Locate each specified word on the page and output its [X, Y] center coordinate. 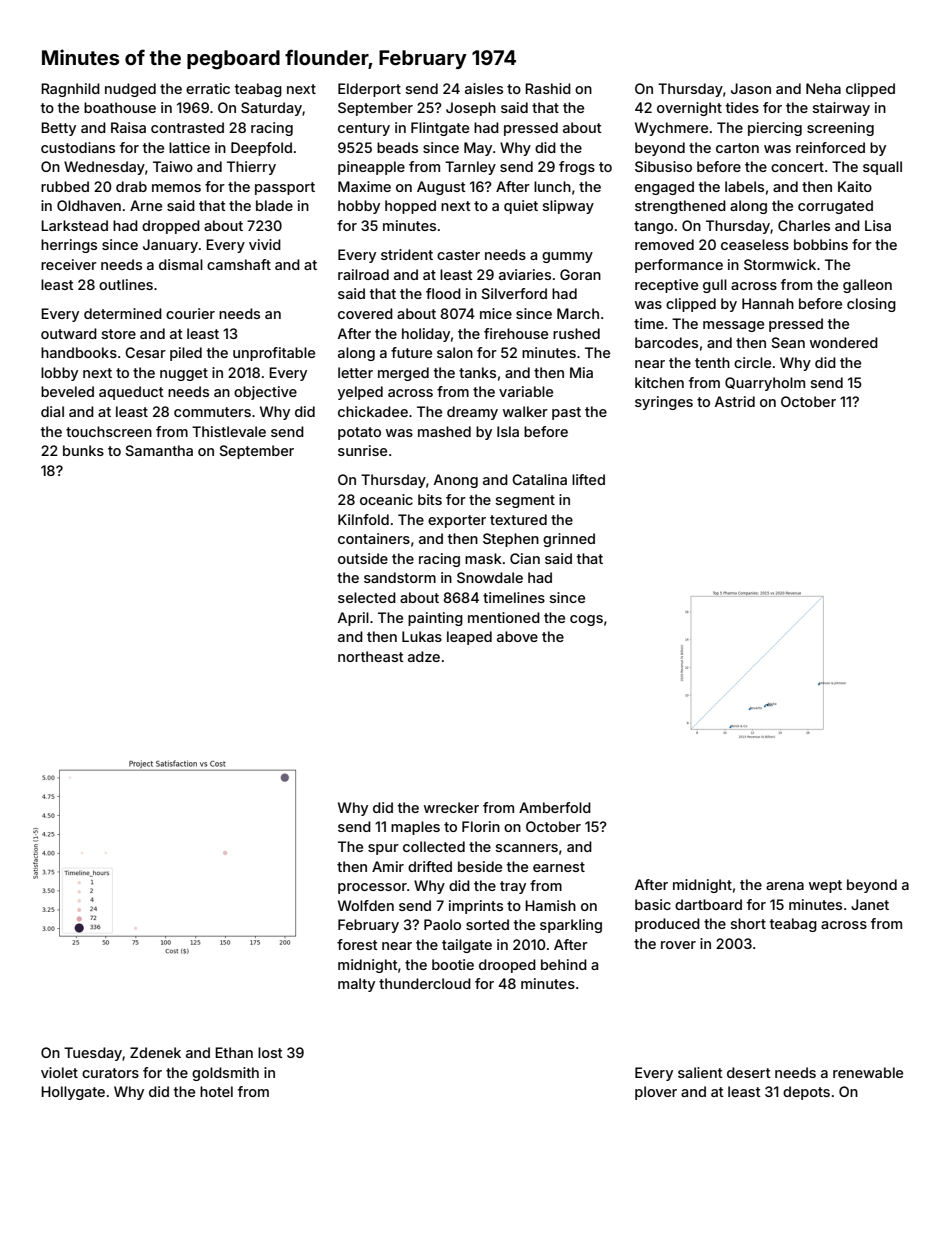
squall [882, 168]
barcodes [666, 342]
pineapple [371, 168]
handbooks [79, 352]
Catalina [539, 479]
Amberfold [555, 807]
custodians [78, 147]
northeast [371, 656]
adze [424, 656]
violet [59, 1072]
